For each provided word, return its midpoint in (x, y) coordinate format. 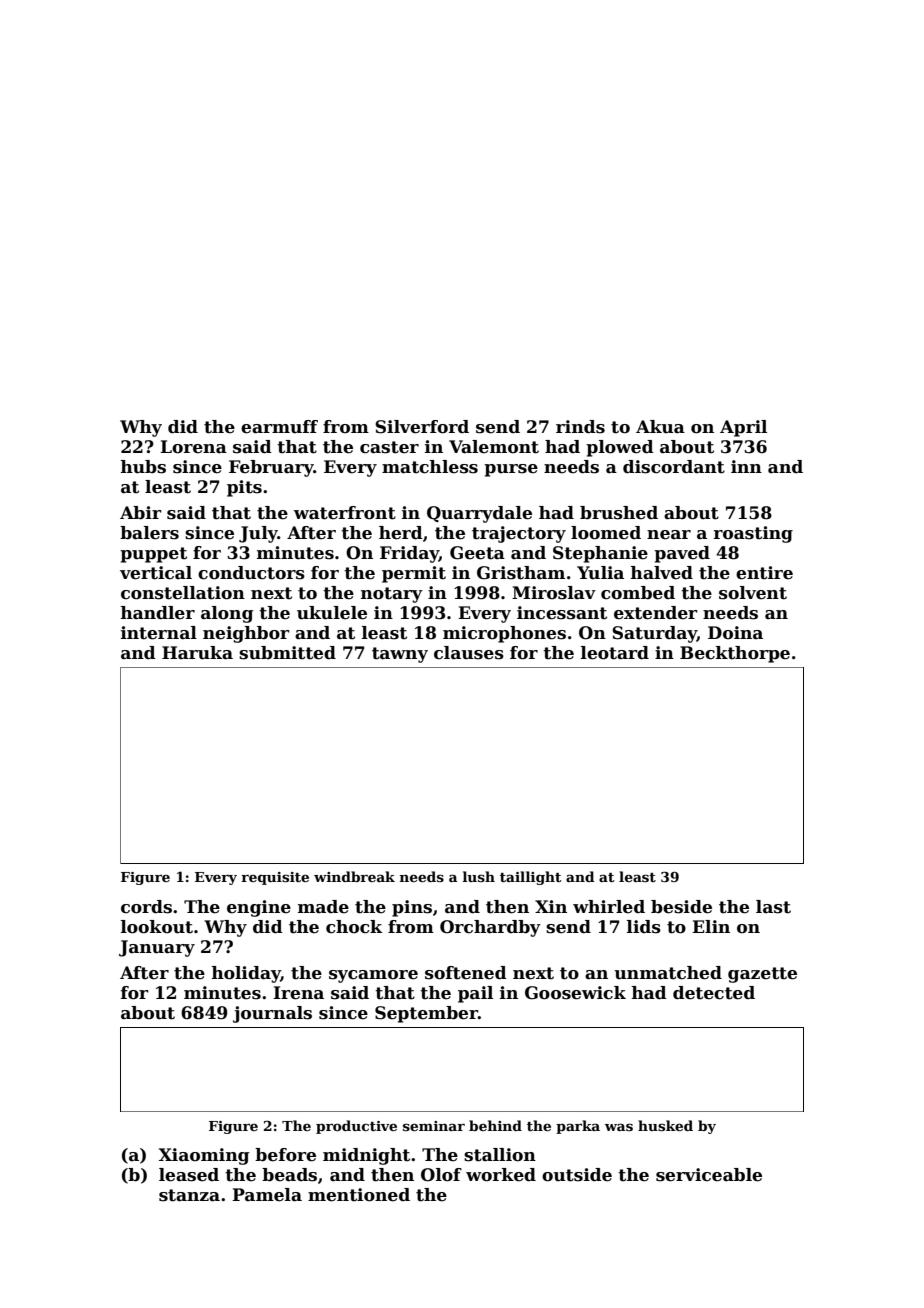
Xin (551, 906)
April (743, 428)
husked (665, 1125)
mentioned (359, 1195)
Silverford (422, 427)
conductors (251, 573)
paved (682, 554)
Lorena (193, 447)
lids (644, 927)
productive (356, 1127)
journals (272, 1014)
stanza (189, 1195)
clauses (469, 653)
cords (146, 907)
